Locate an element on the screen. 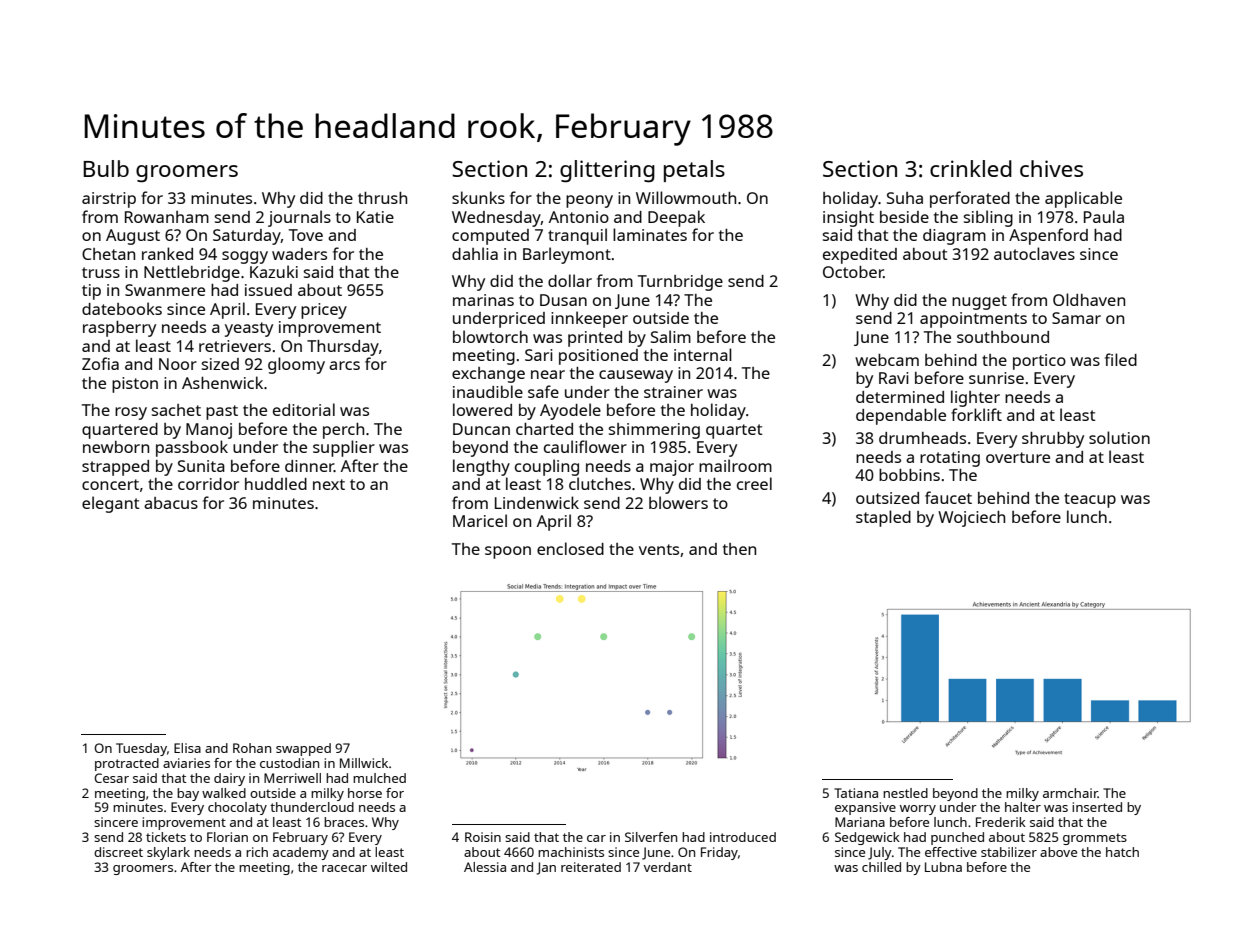  Millwick is located at coordinates (364, 763).
